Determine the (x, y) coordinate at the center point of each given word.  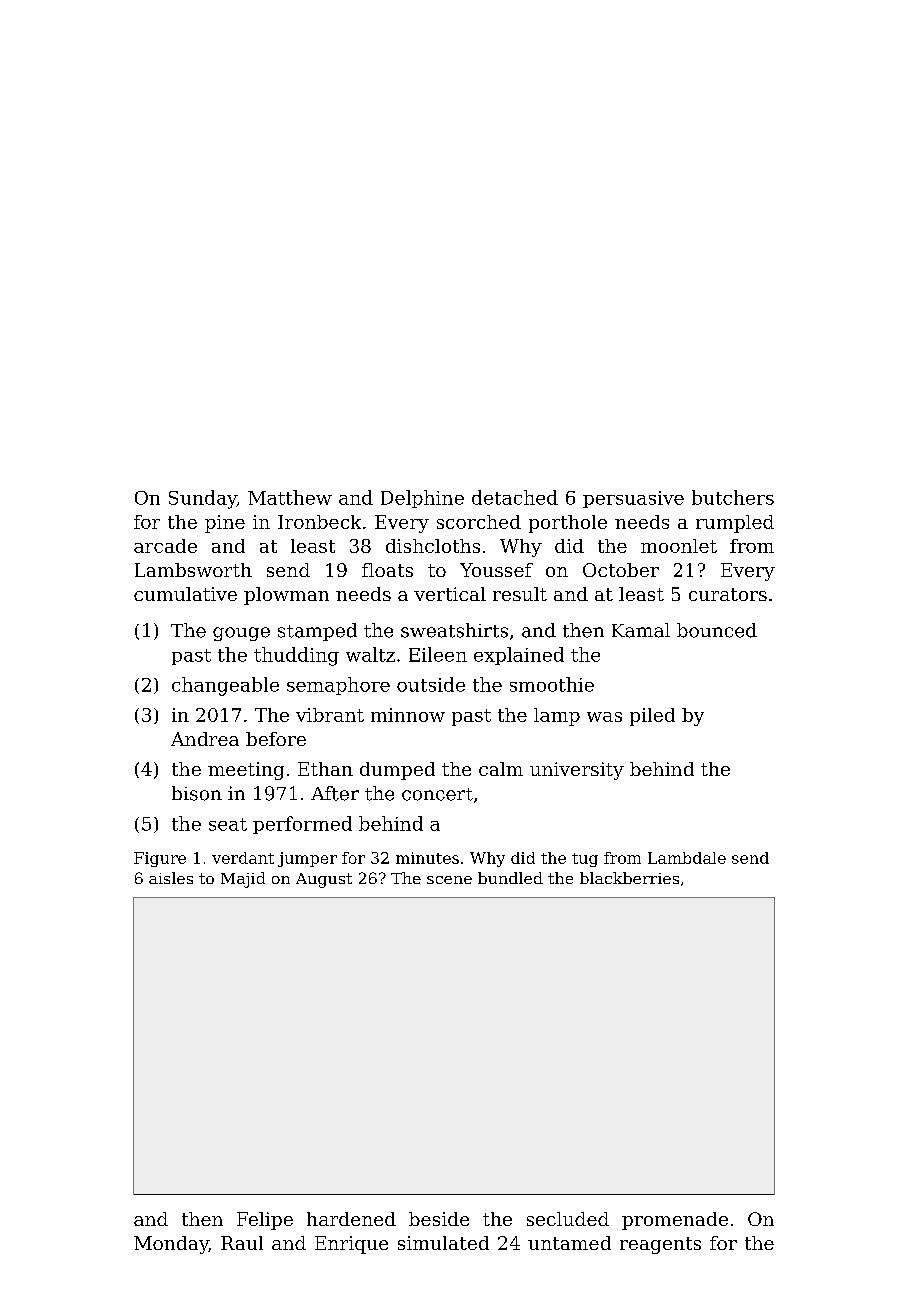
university (577, 771)
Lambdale (687, 858)
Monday (171, 1245)
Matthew (290, 497)
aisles (171, 878)
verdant (243, 858)
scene (449, 880)
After (335, 793)
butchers (733, 497)
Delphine (422, 499)
